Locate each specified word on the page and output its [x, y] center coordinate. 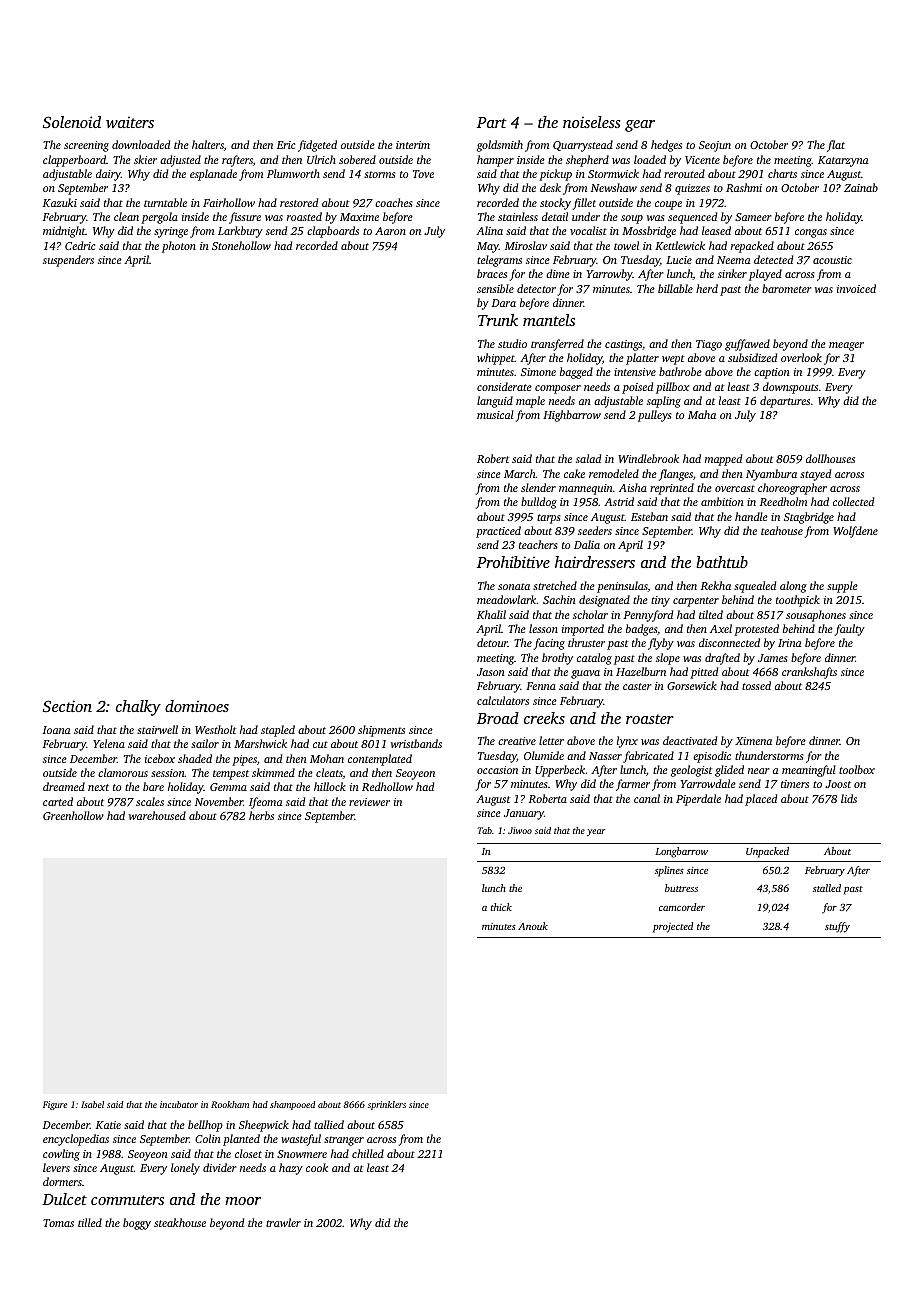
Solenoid [72, 122]
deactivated [690, 740]
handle [751, 516]
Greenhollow [73, 815]
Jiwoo [520, 830]
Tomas [58, 1223]
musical [495, 414]
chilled [368, 1153]
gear [640, 126]
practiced [498, 532]
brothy [557, 659]
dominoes [197, 706]
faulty [850, 630]
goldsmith [500, 146]
